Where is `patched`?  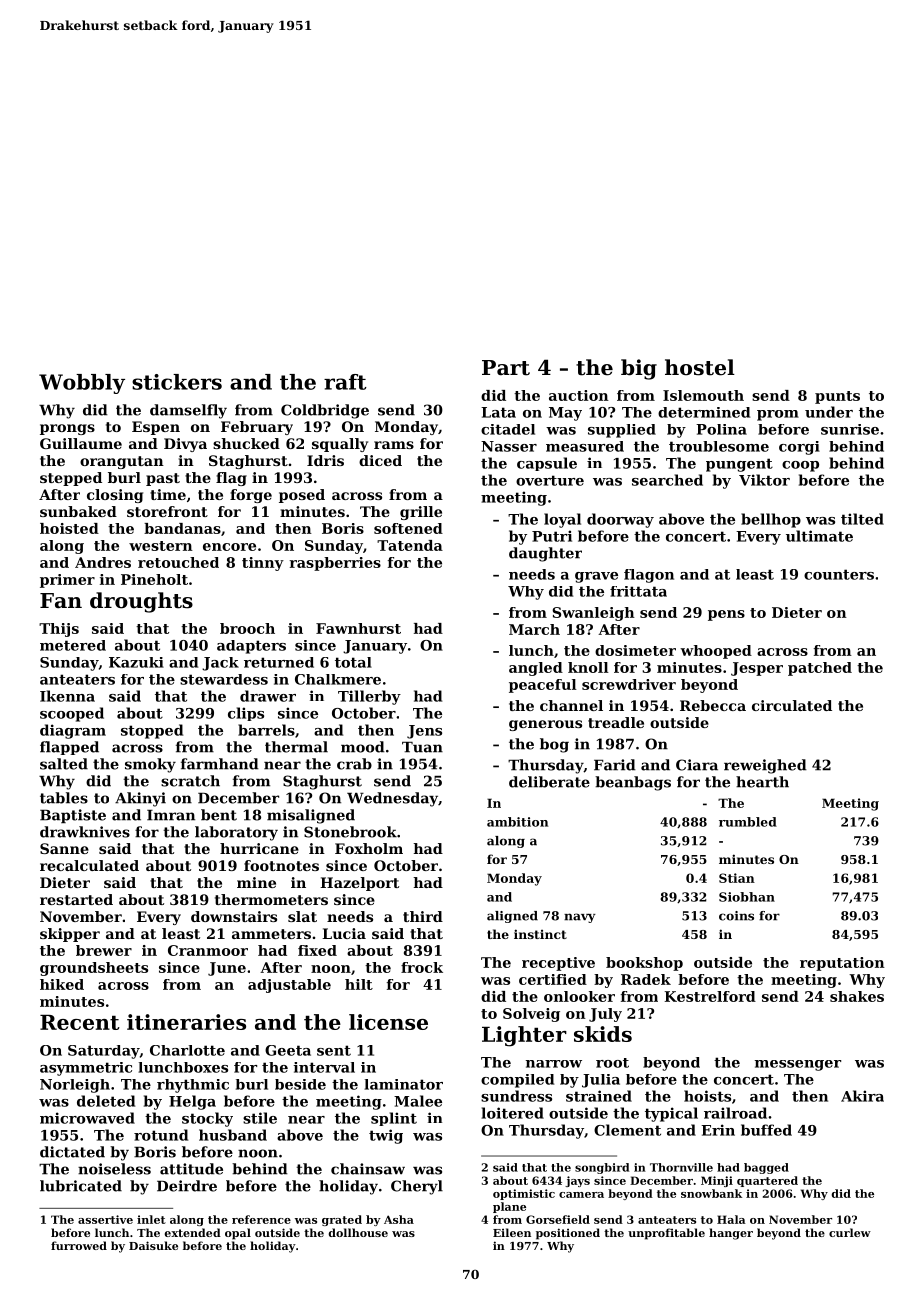 patched is located at coordinates (820, 669).
